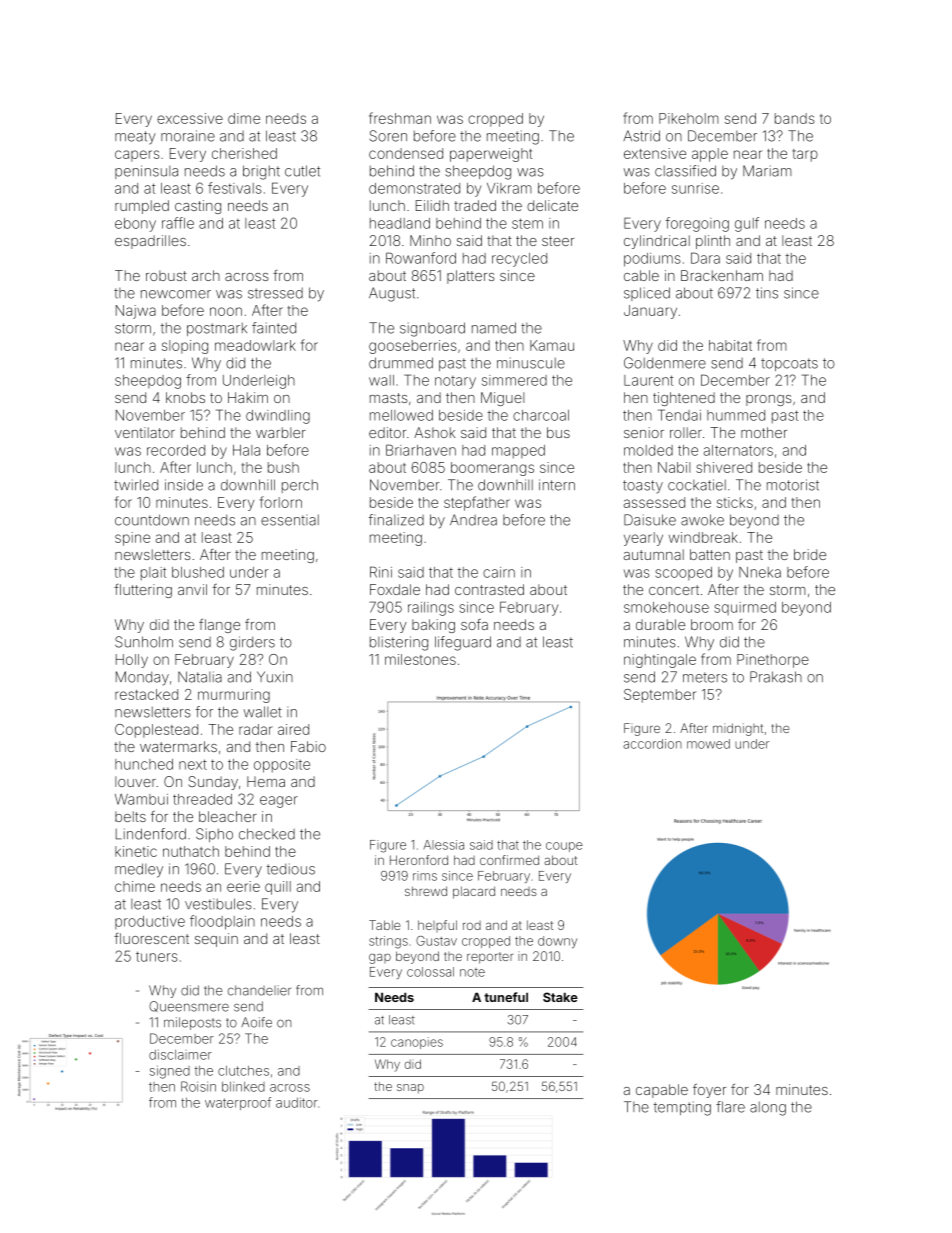 This document has width=952, height=1233. Describe the element at coordinates (417, 1043) in the document. I see `canopies` at that location.
